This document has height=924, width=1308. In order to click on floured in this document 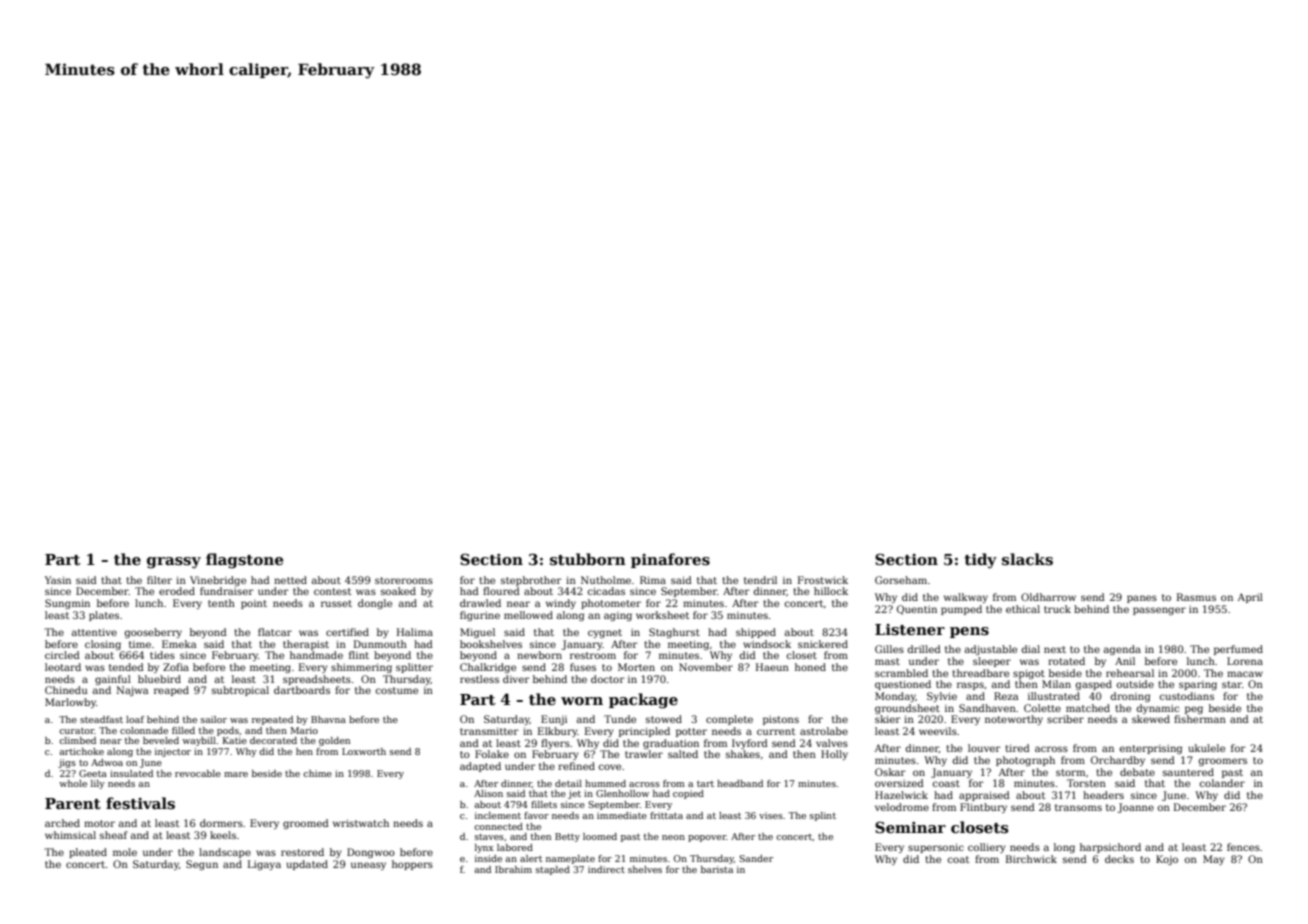, I will do `click(501, 591)`.
